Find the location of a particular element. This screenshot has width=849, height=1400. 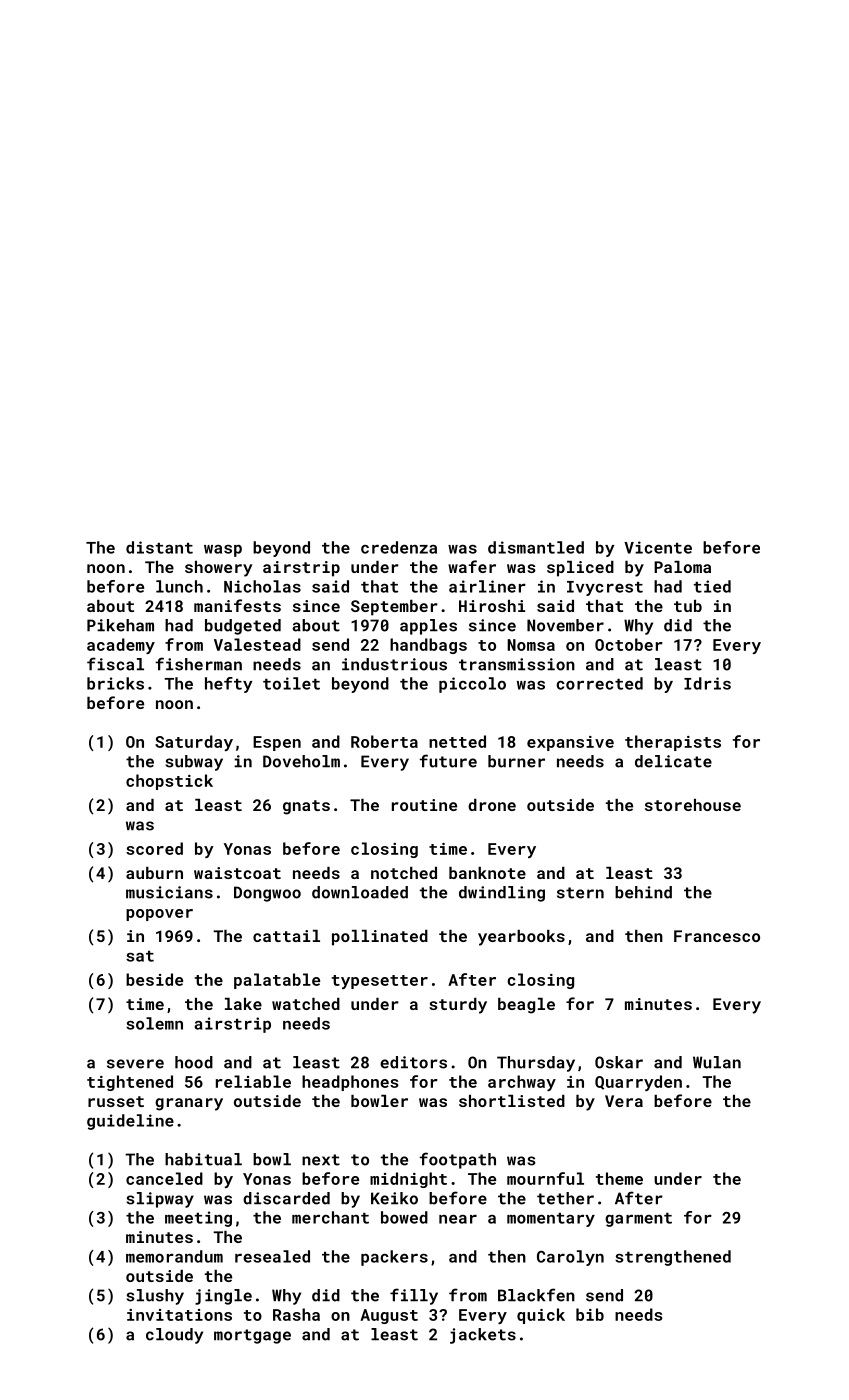

mortgage is located at coordinates (252, 1336).
